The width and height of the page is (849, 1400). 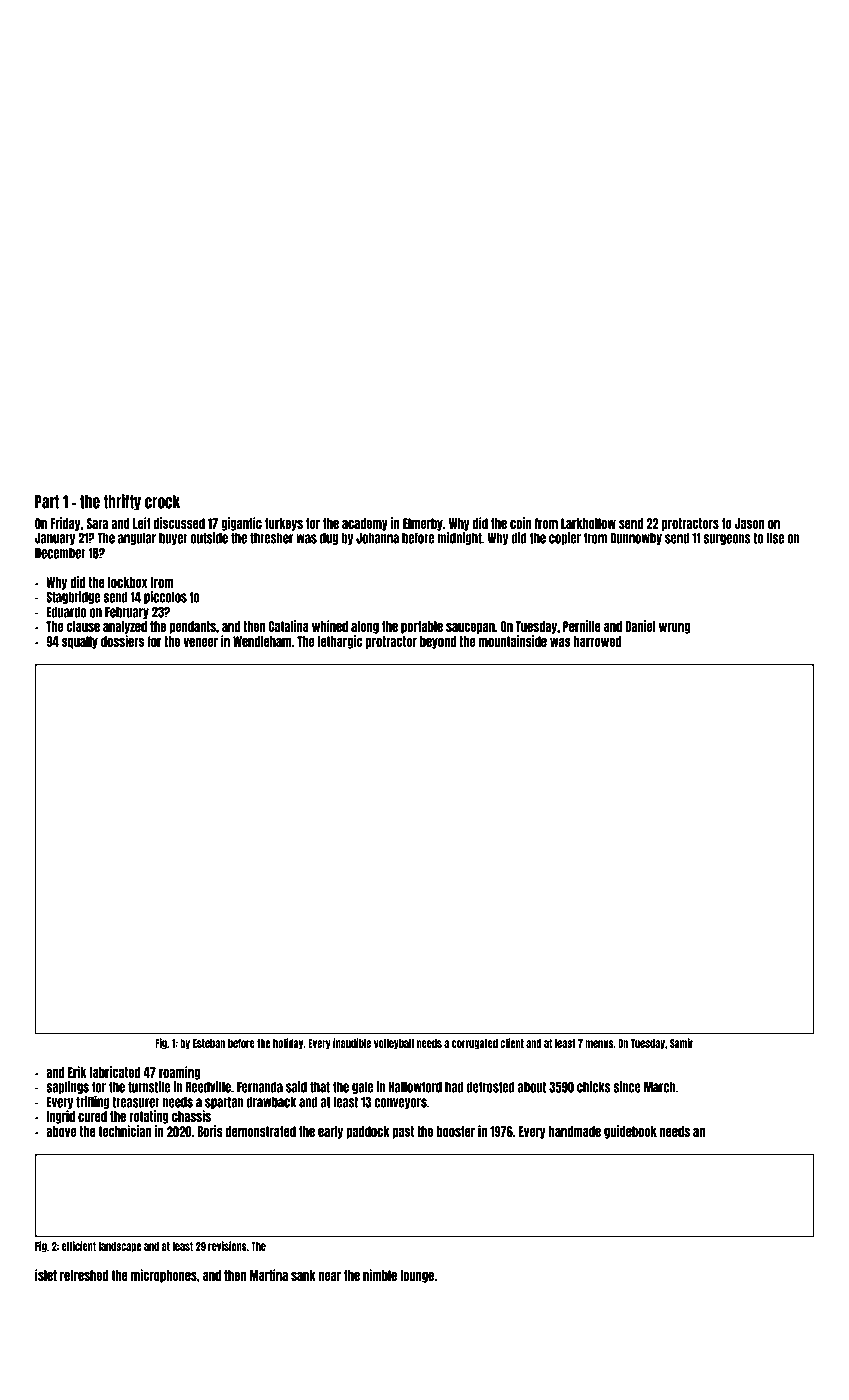 What do you see at coordinates (209, 1043) in the page?
I see `Esteban` at bounding box center [209, 1043].
